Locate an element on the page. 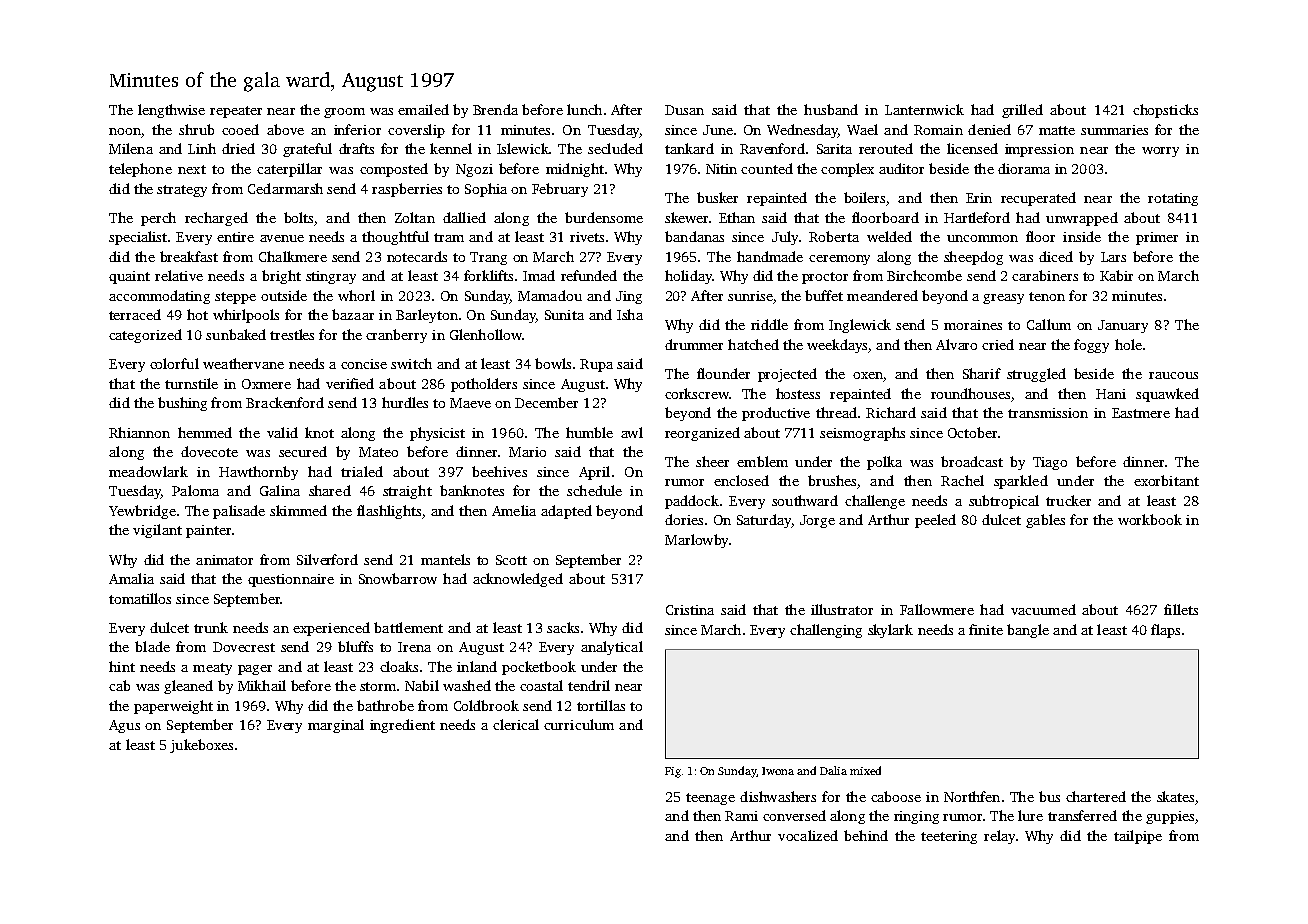 This page has width=1308, height=924. beehives is located at coordinates (499, 471).
